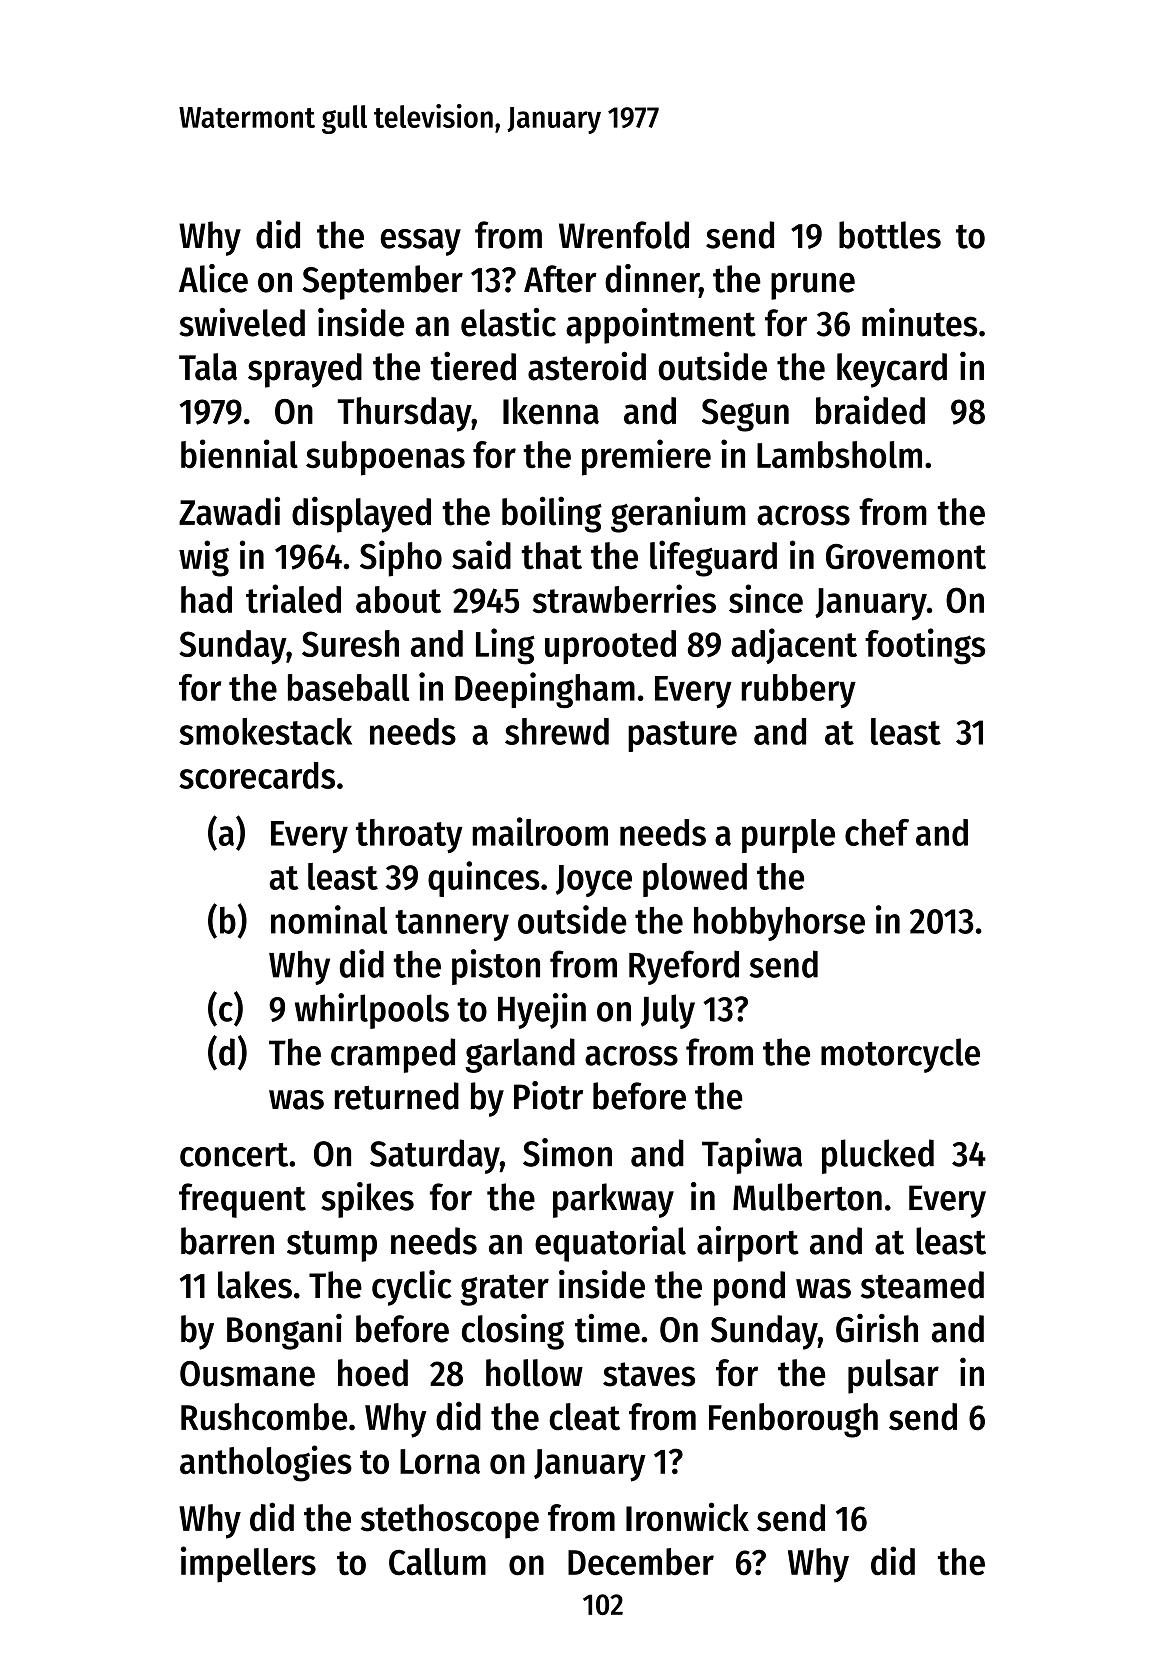 The image size is (1165, 1654). I want to click on essay, so click(421, 242).
